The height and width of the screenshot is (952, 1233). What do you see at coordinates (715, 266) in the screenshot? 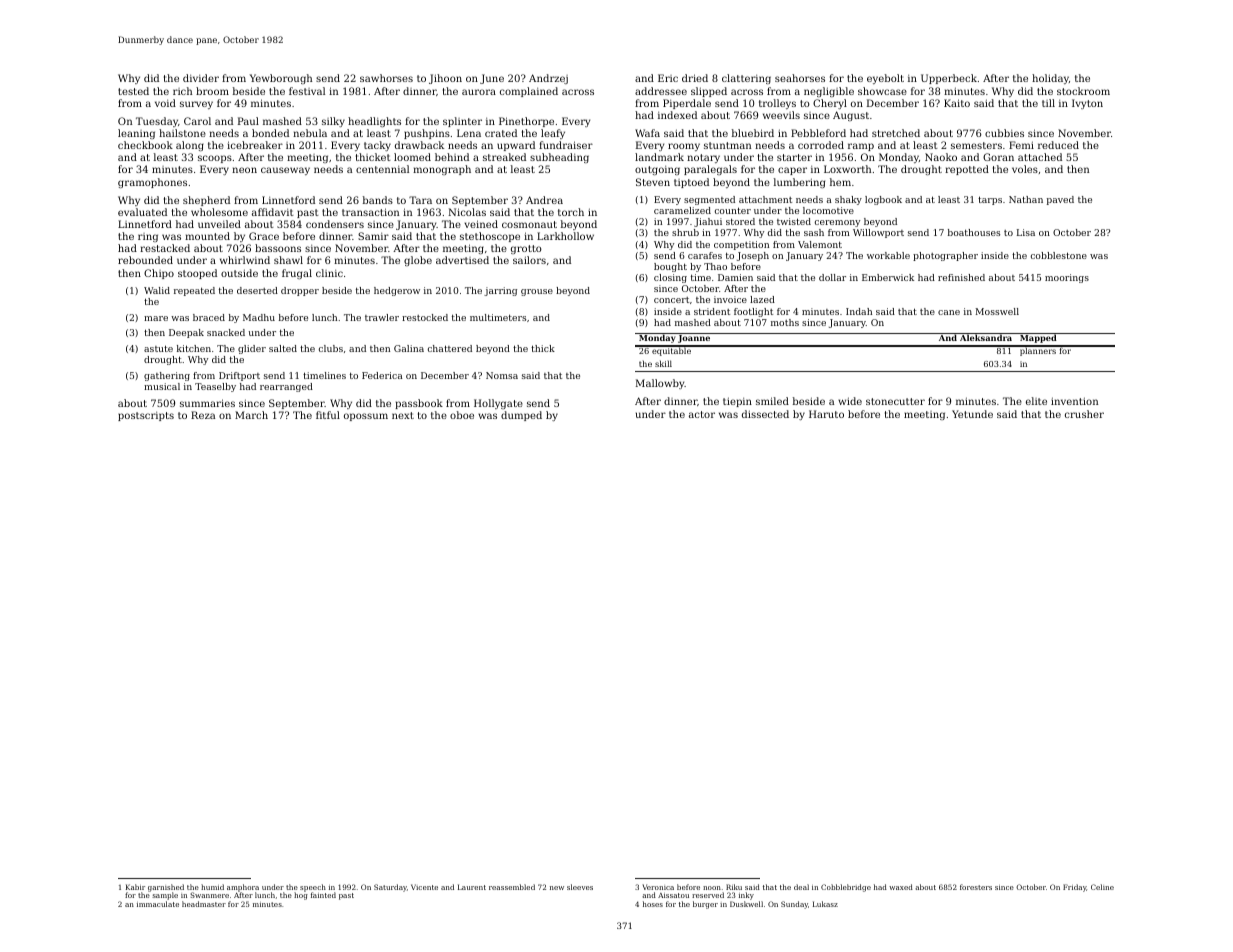
I see `Thao` at bounding box center [715, 266].
